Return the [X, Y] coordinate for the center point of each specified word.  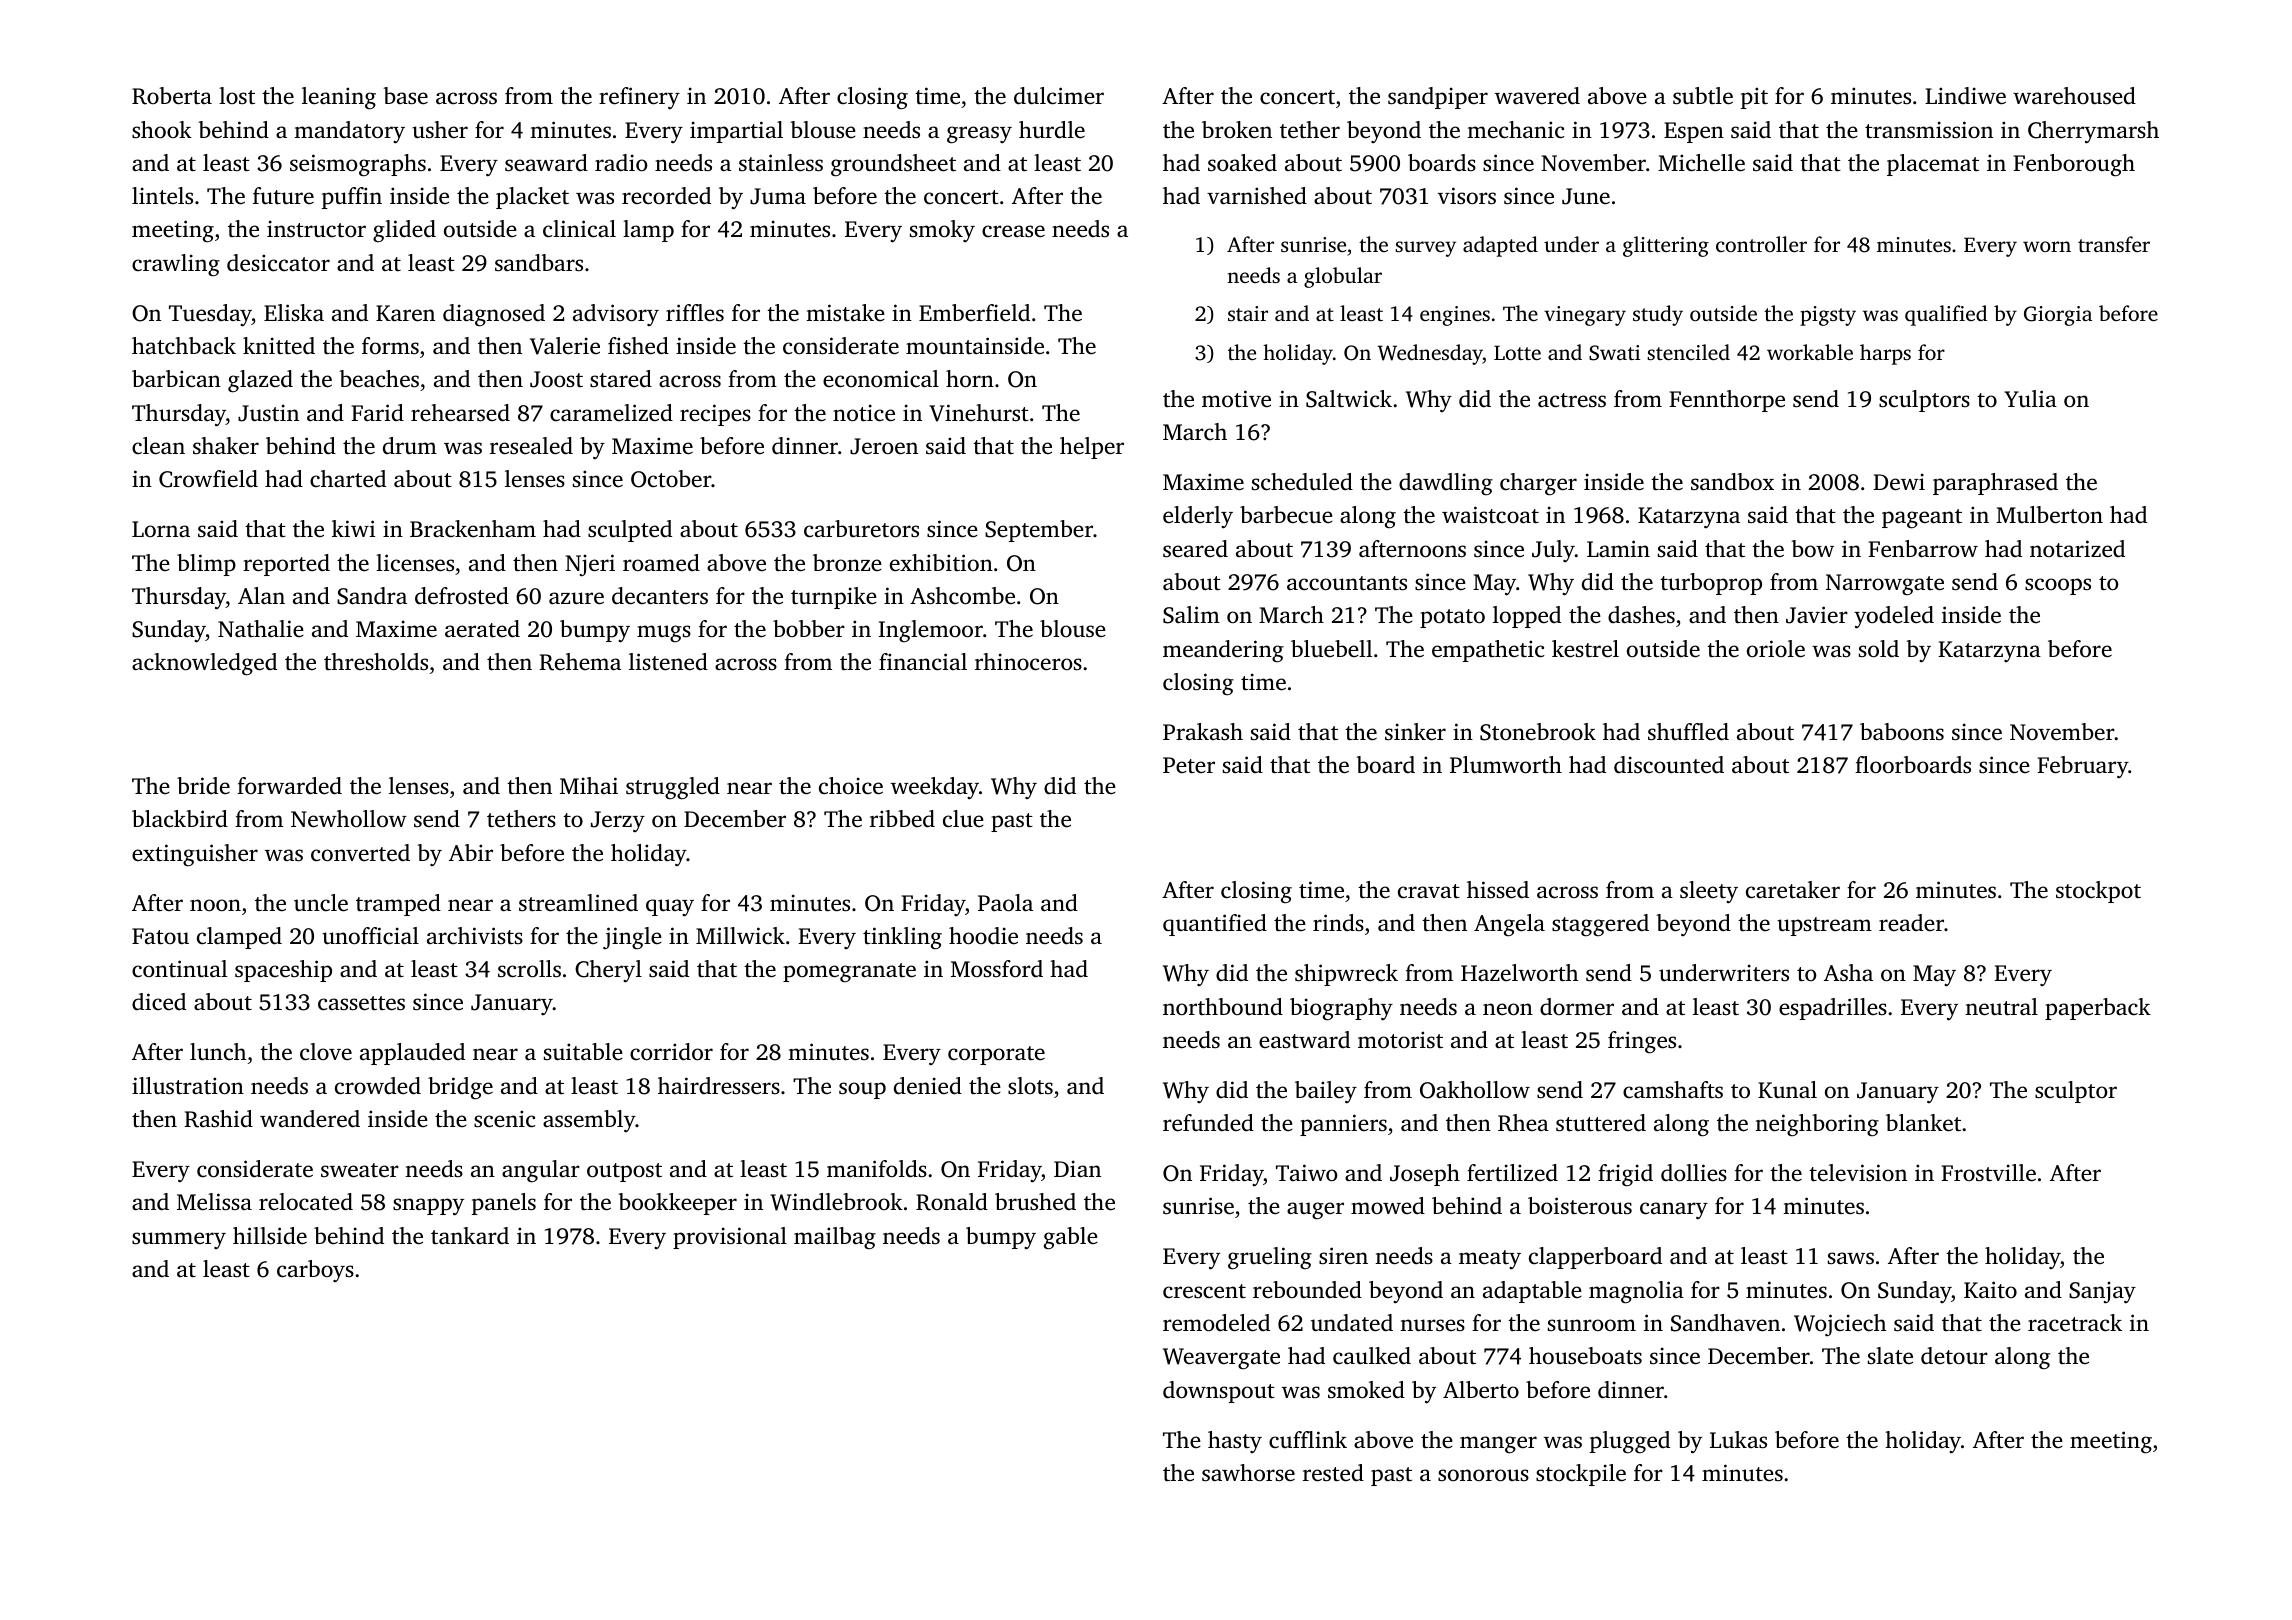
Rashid [218, 1119]
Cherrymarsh [2093, 132]
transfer [2114, 244]
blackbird [180, 819]
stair [1248, 313]
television [1858, 1173]
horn [970, 379]
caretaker [1793, 890]
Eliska [294, 312]
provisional [730, 1238]
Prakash [1203, 731]
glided [404, 231]
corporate [996, 1055]
